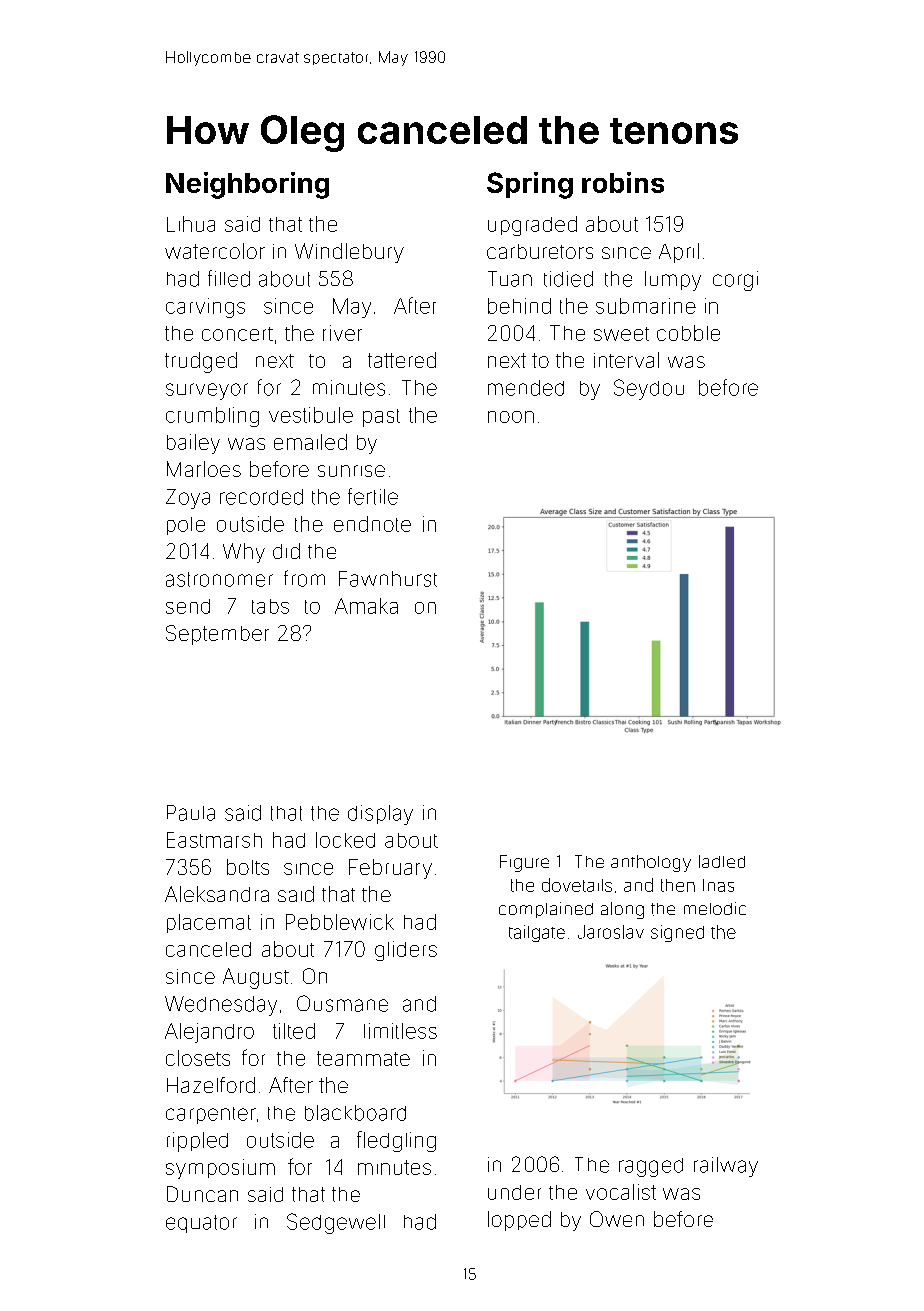  What do you see at coordinates (286, 551) in the document?
I see `did` at bounding box center [286, 551].
